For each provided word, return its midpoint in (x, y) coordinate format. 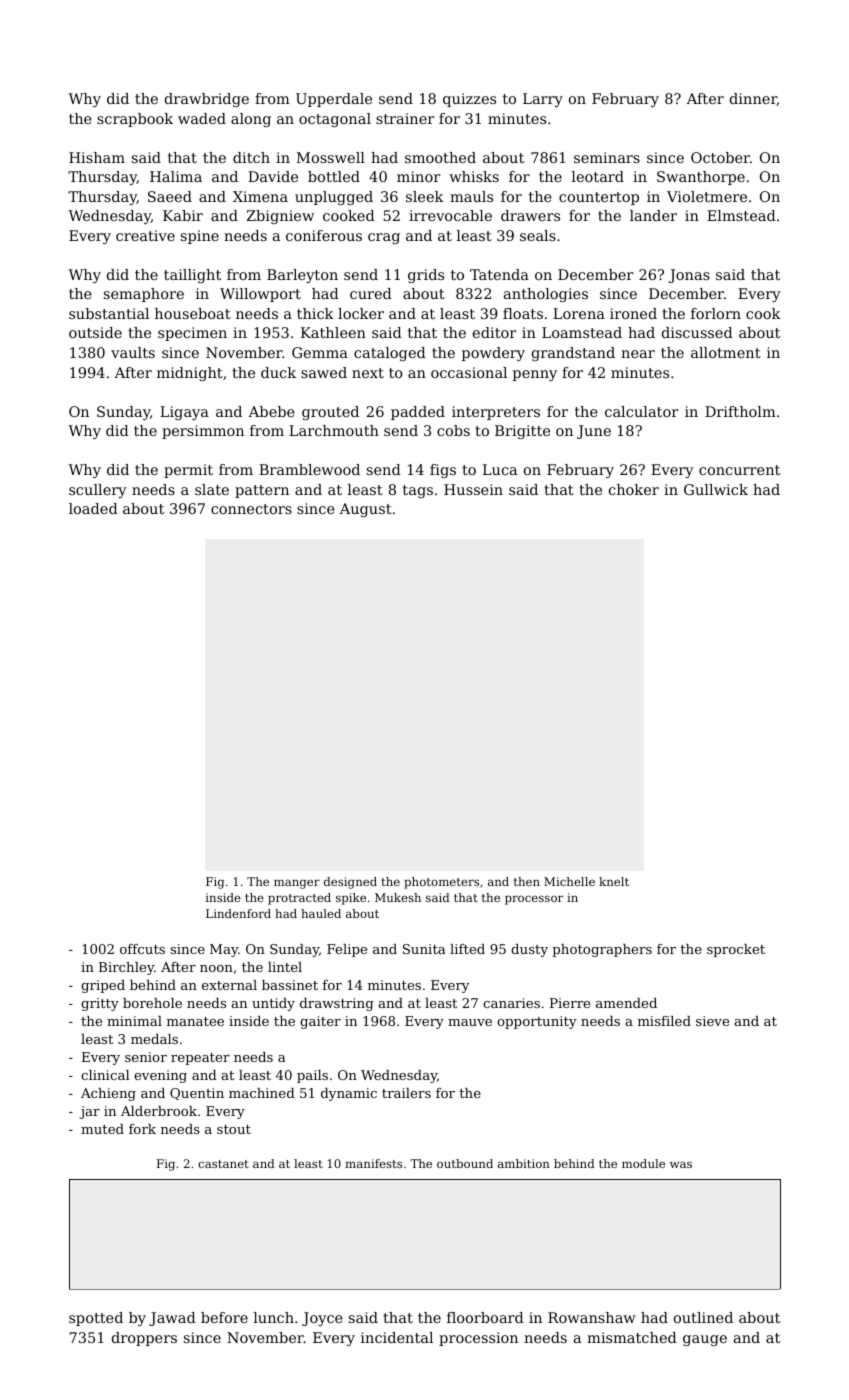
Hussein (473, 489)
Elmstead (741, 215)
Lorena (579, 313)
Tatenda (499, 274)
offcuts (142, 949)
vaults (133, 352)
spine (200, 237)
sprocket (736, 950)
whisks (474, 176)
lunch (273, 1317)
